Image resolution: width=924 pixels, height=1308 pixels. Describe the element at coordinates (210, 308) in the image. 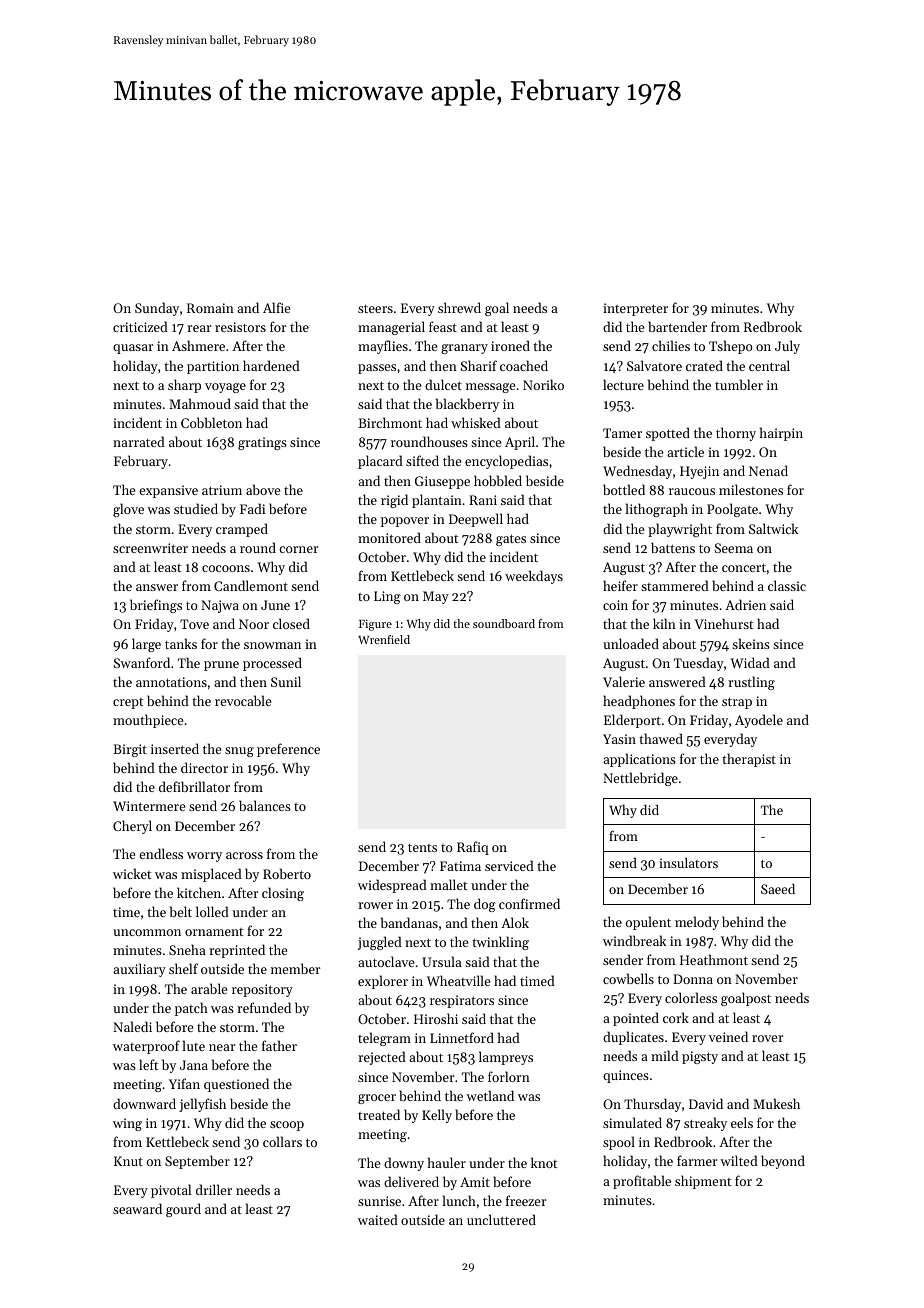

I see `Romain` at that location.
